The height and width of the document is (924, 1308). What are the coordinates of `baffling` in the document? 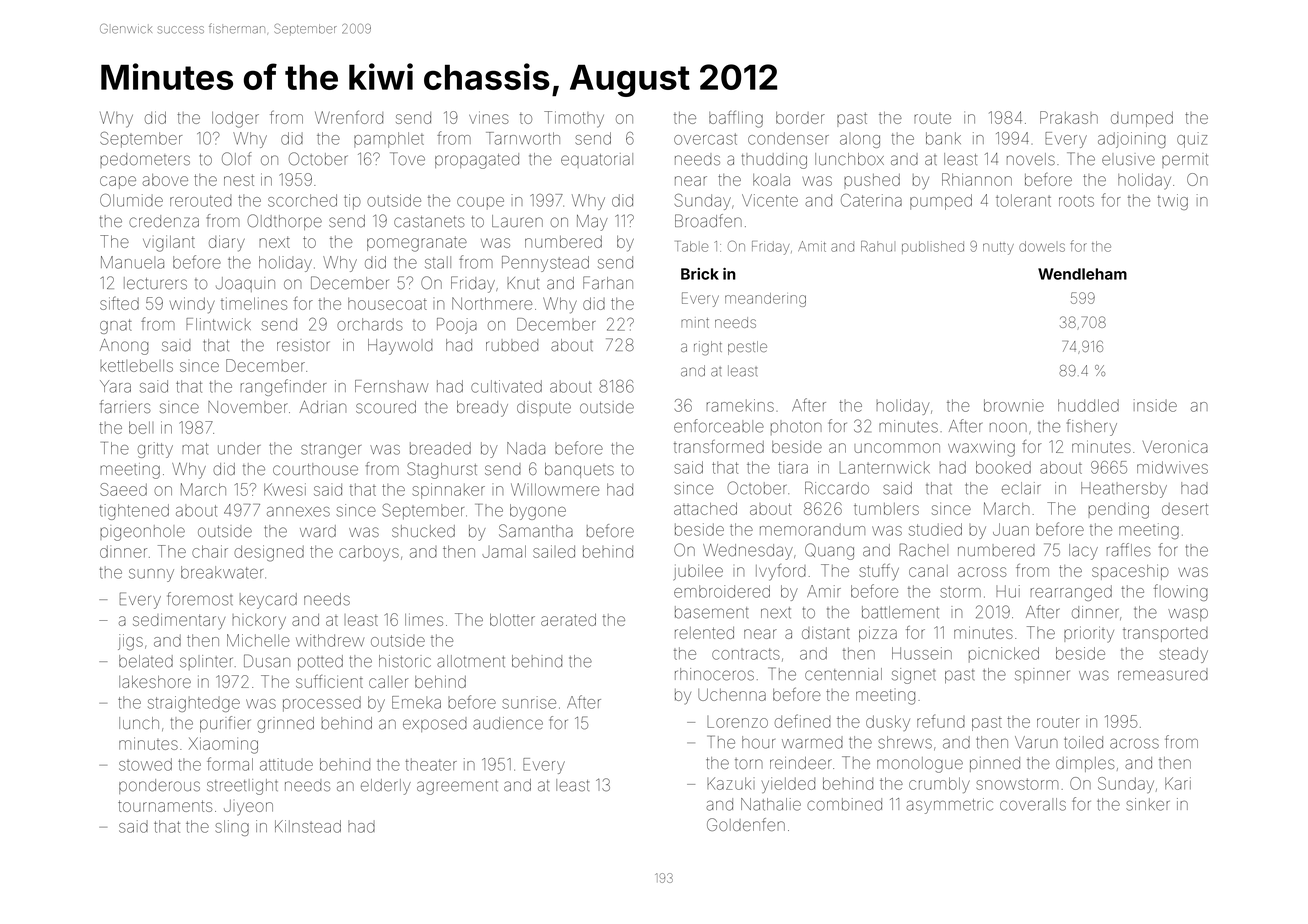 It's located at (736, 119).
